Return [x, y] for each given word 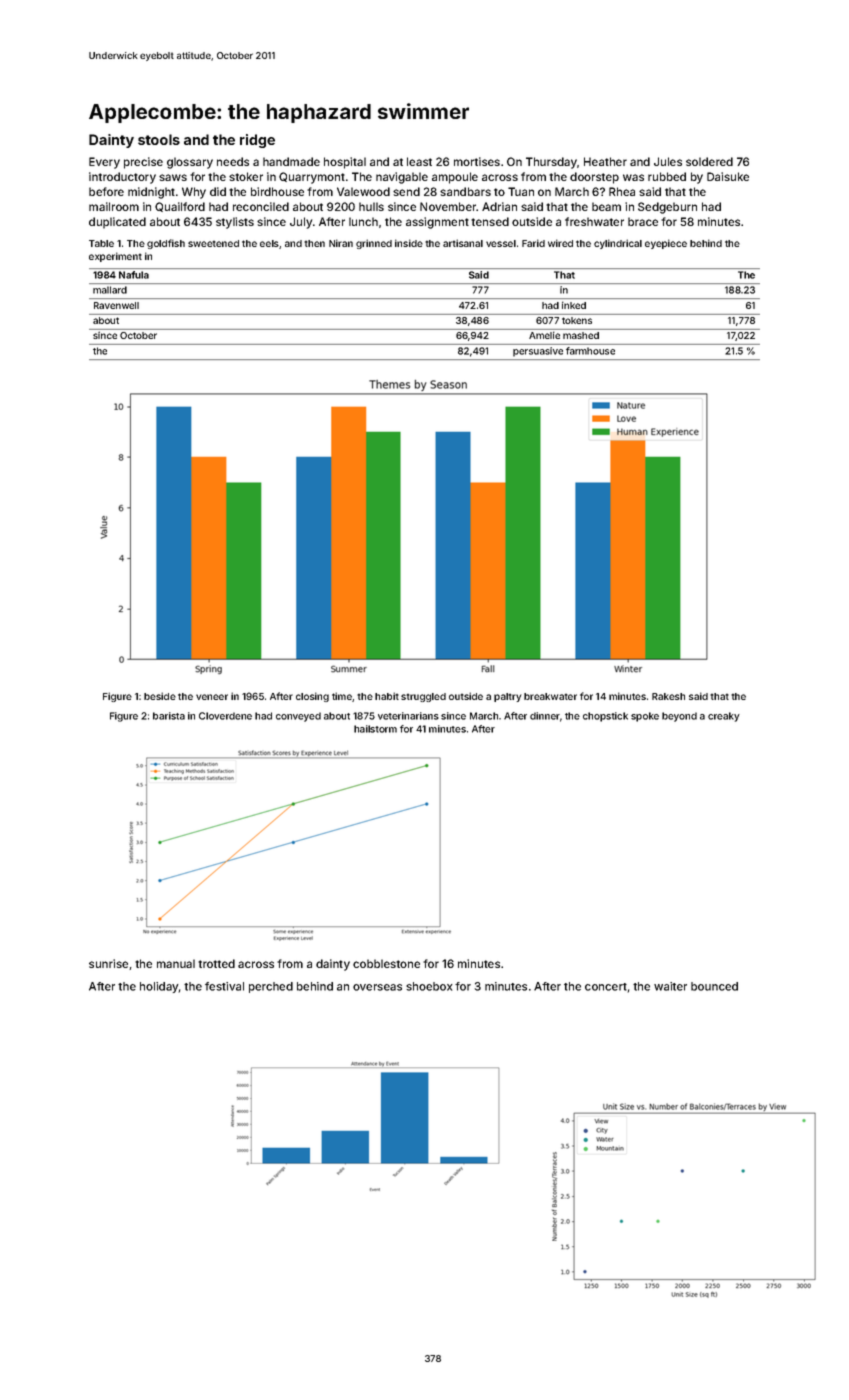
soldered [709, 161]
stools [159, 139]
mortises [477, 161]
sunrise [108, 963]
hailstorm [375, 729]
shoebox [429, 986]
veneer [212, 697]
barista [169, 716]
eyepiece [666, 244]
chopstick [605, 717]
